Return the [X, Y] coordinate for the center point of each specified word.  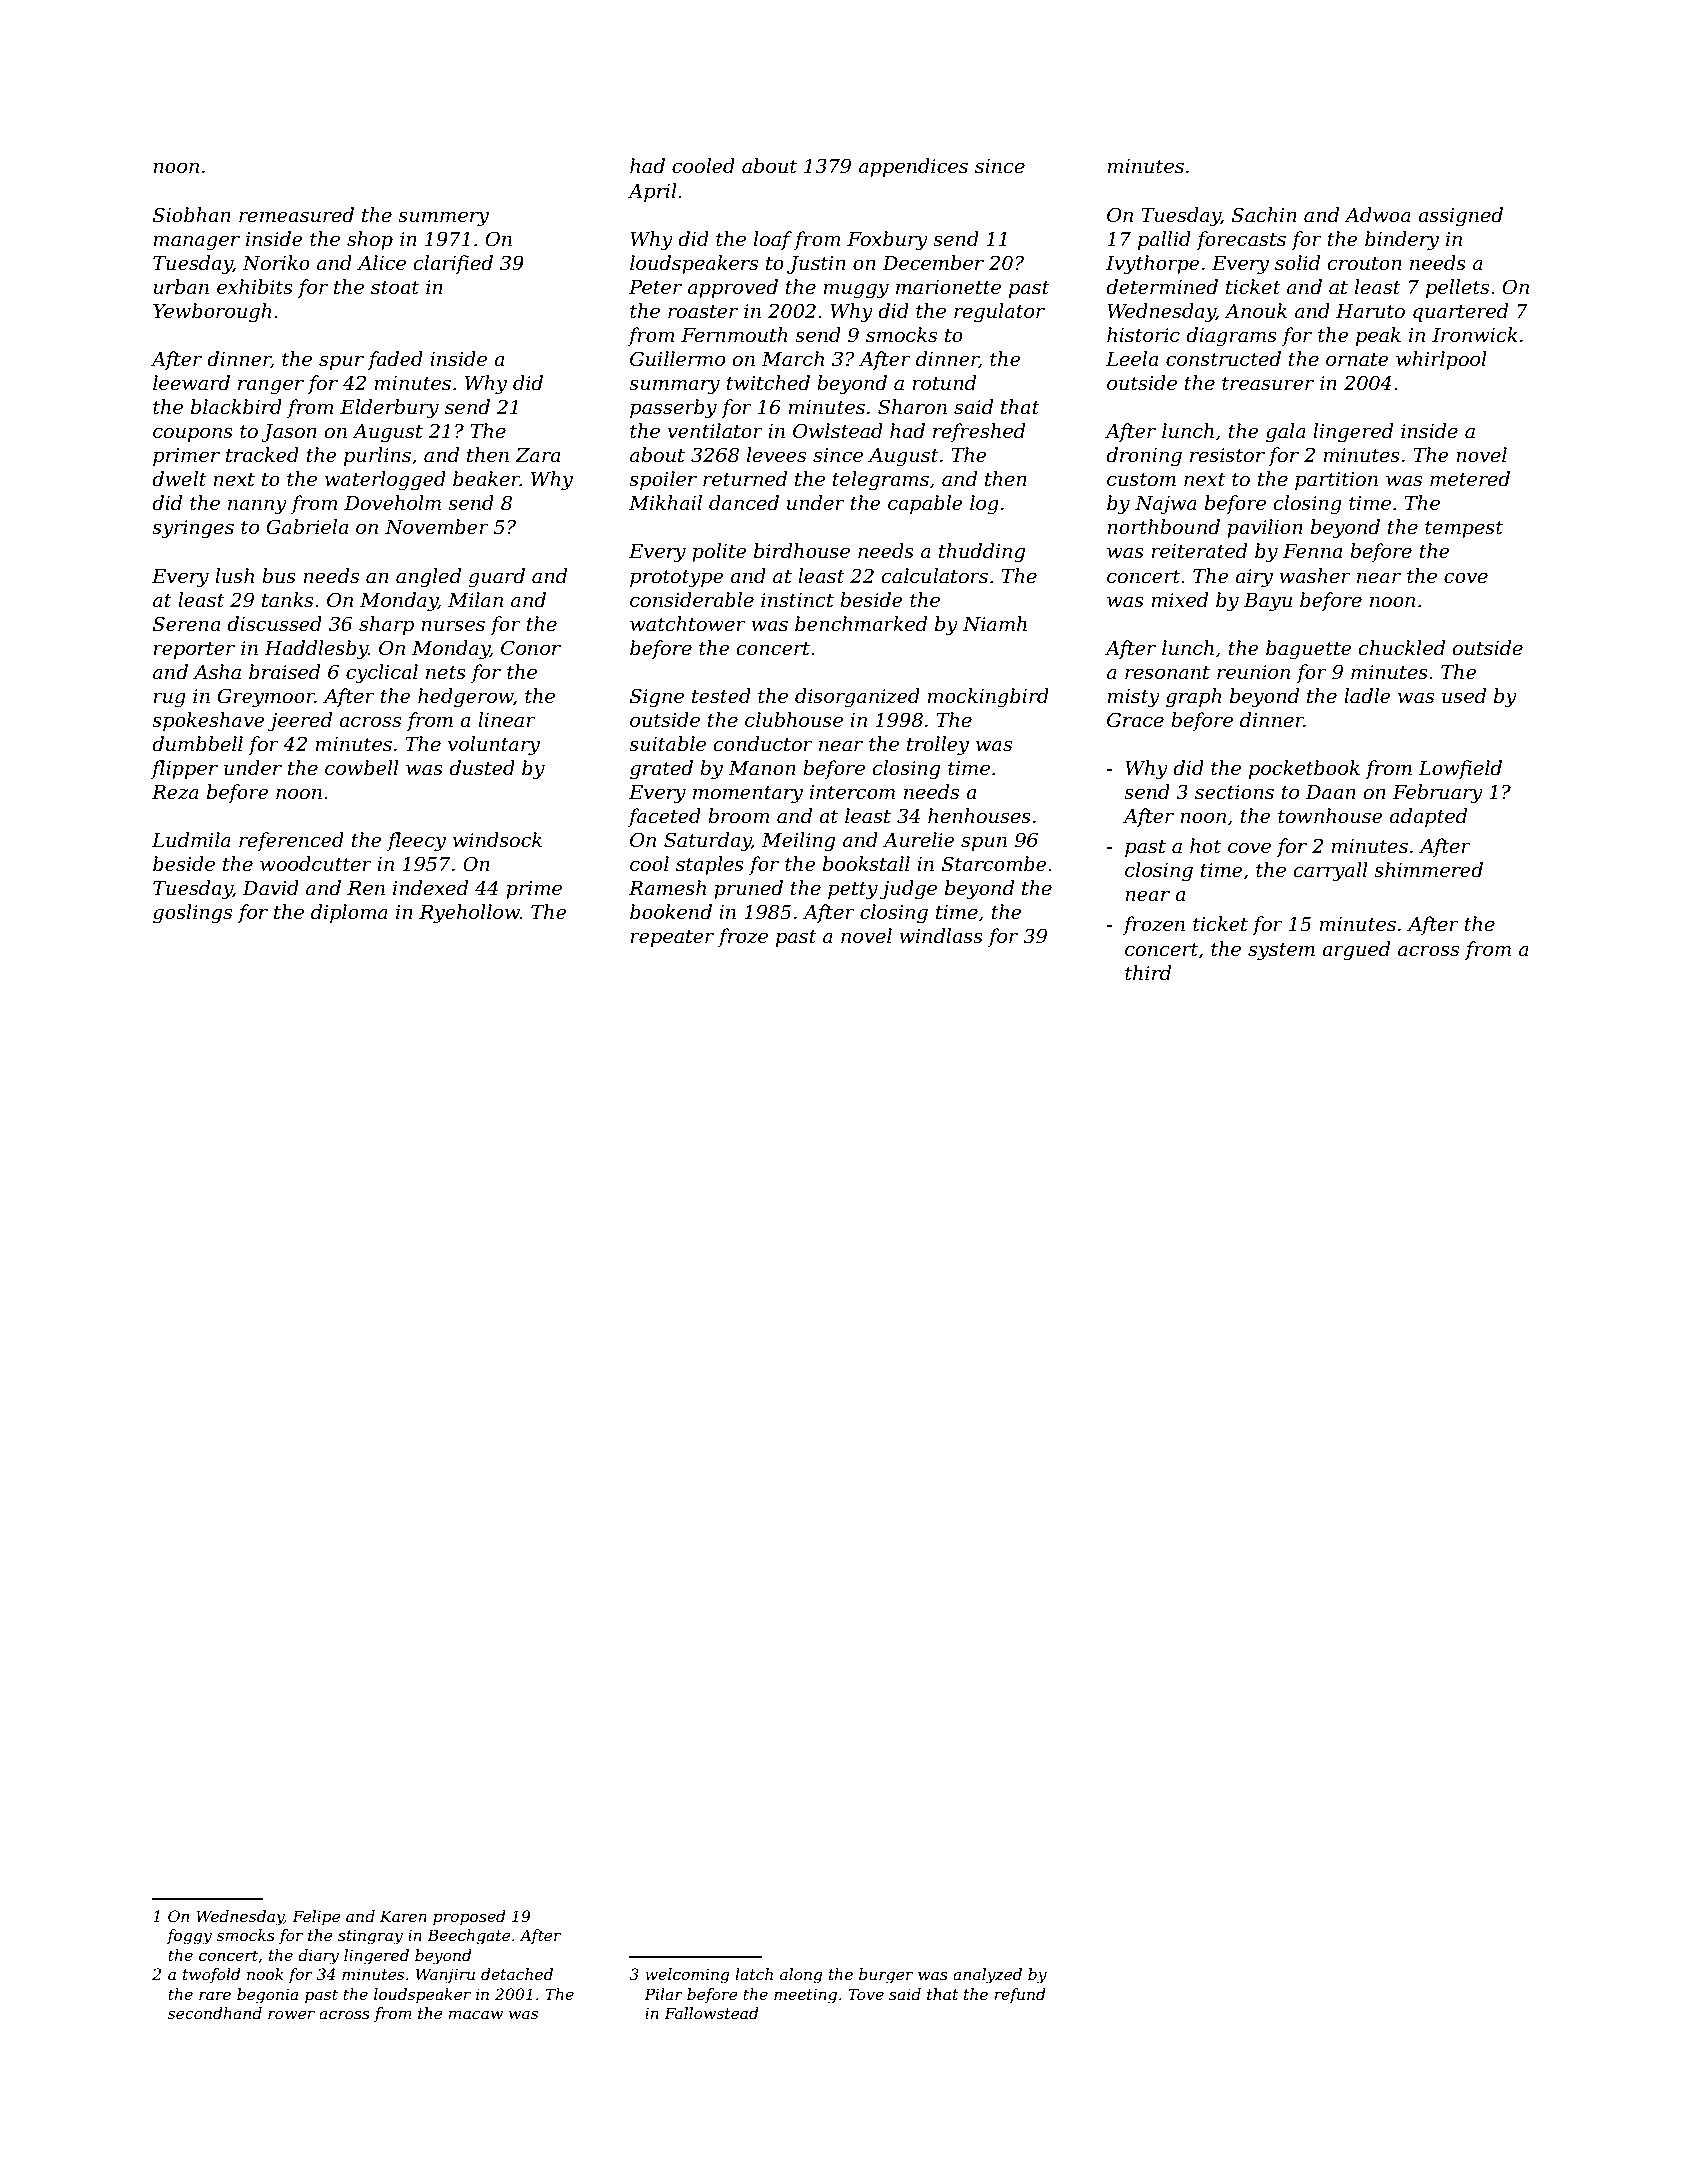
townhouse [1330, 816]
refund [1020, 1995]
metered [1470, 479]
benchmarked [861, 624]
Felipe [316, 1917]
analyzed [987, 1976]
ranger [271, 387]
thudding [982, 553]
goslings [192, 914]
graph [1194, 698]
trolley [938, 746]
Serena [186, 624]
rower [291, 2014]
